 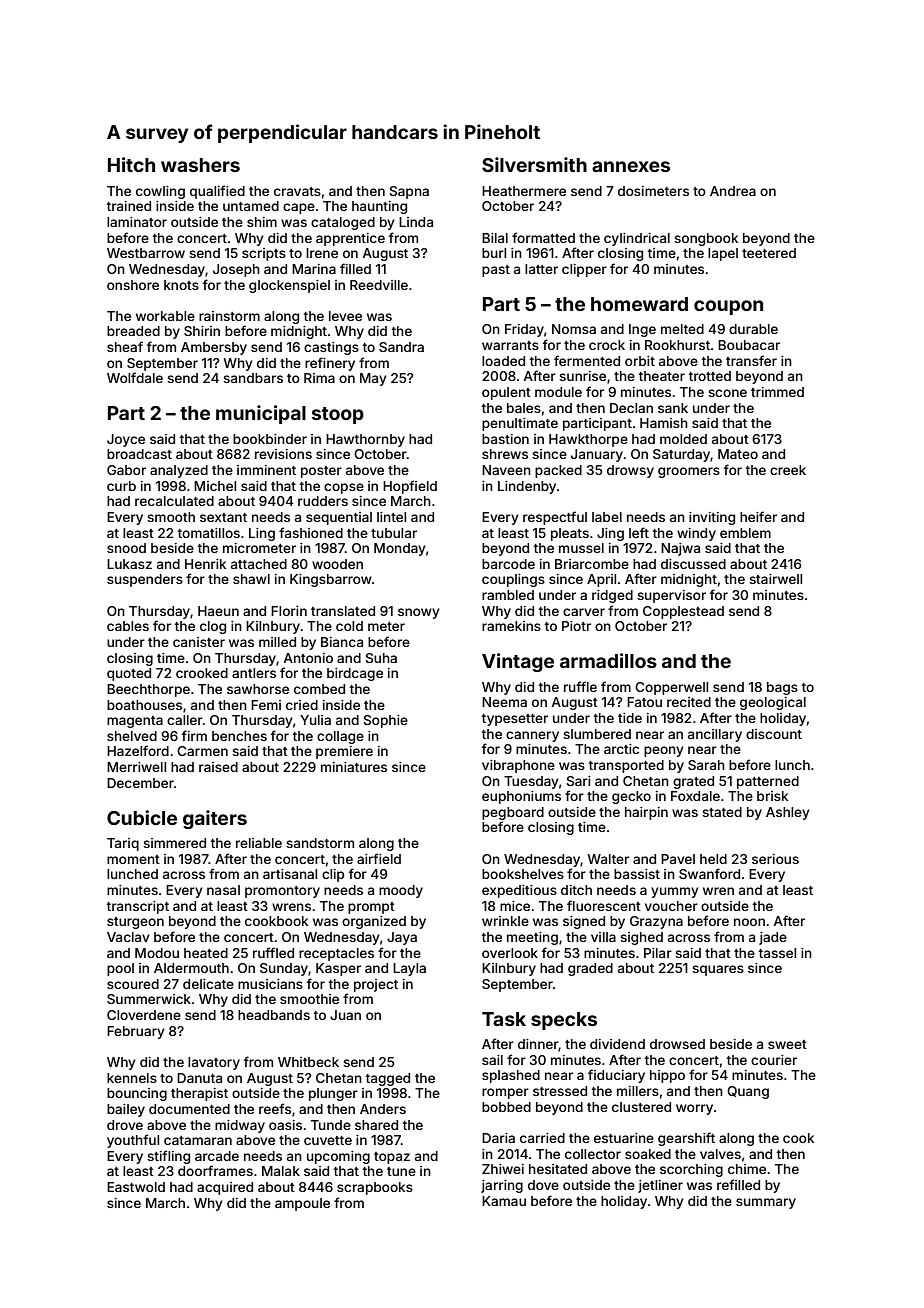 I want to click on Eastwold, so click(x=136, y=1187).
